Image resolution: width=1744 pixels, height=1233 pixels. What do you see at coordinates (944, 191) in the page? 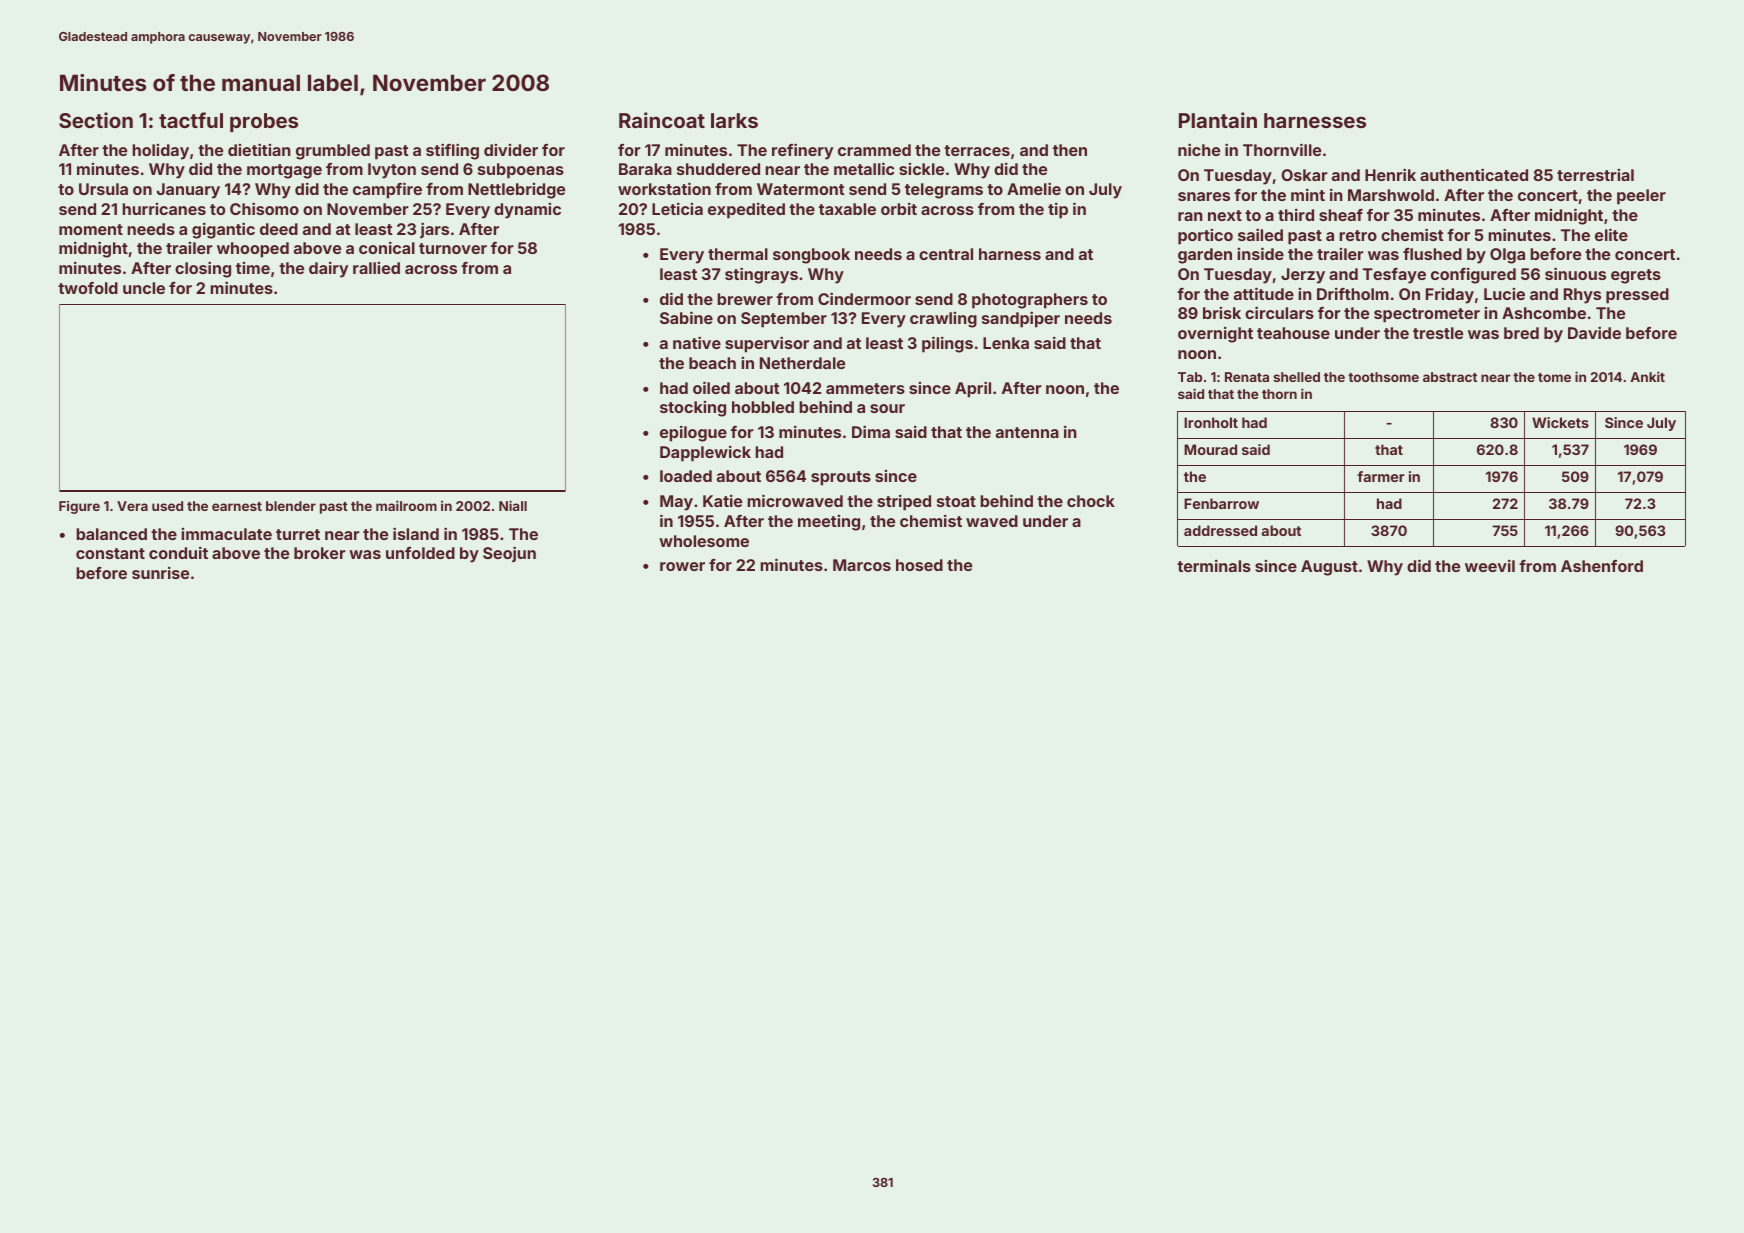
I see `telegrams` at bounding box center [944, 191].
